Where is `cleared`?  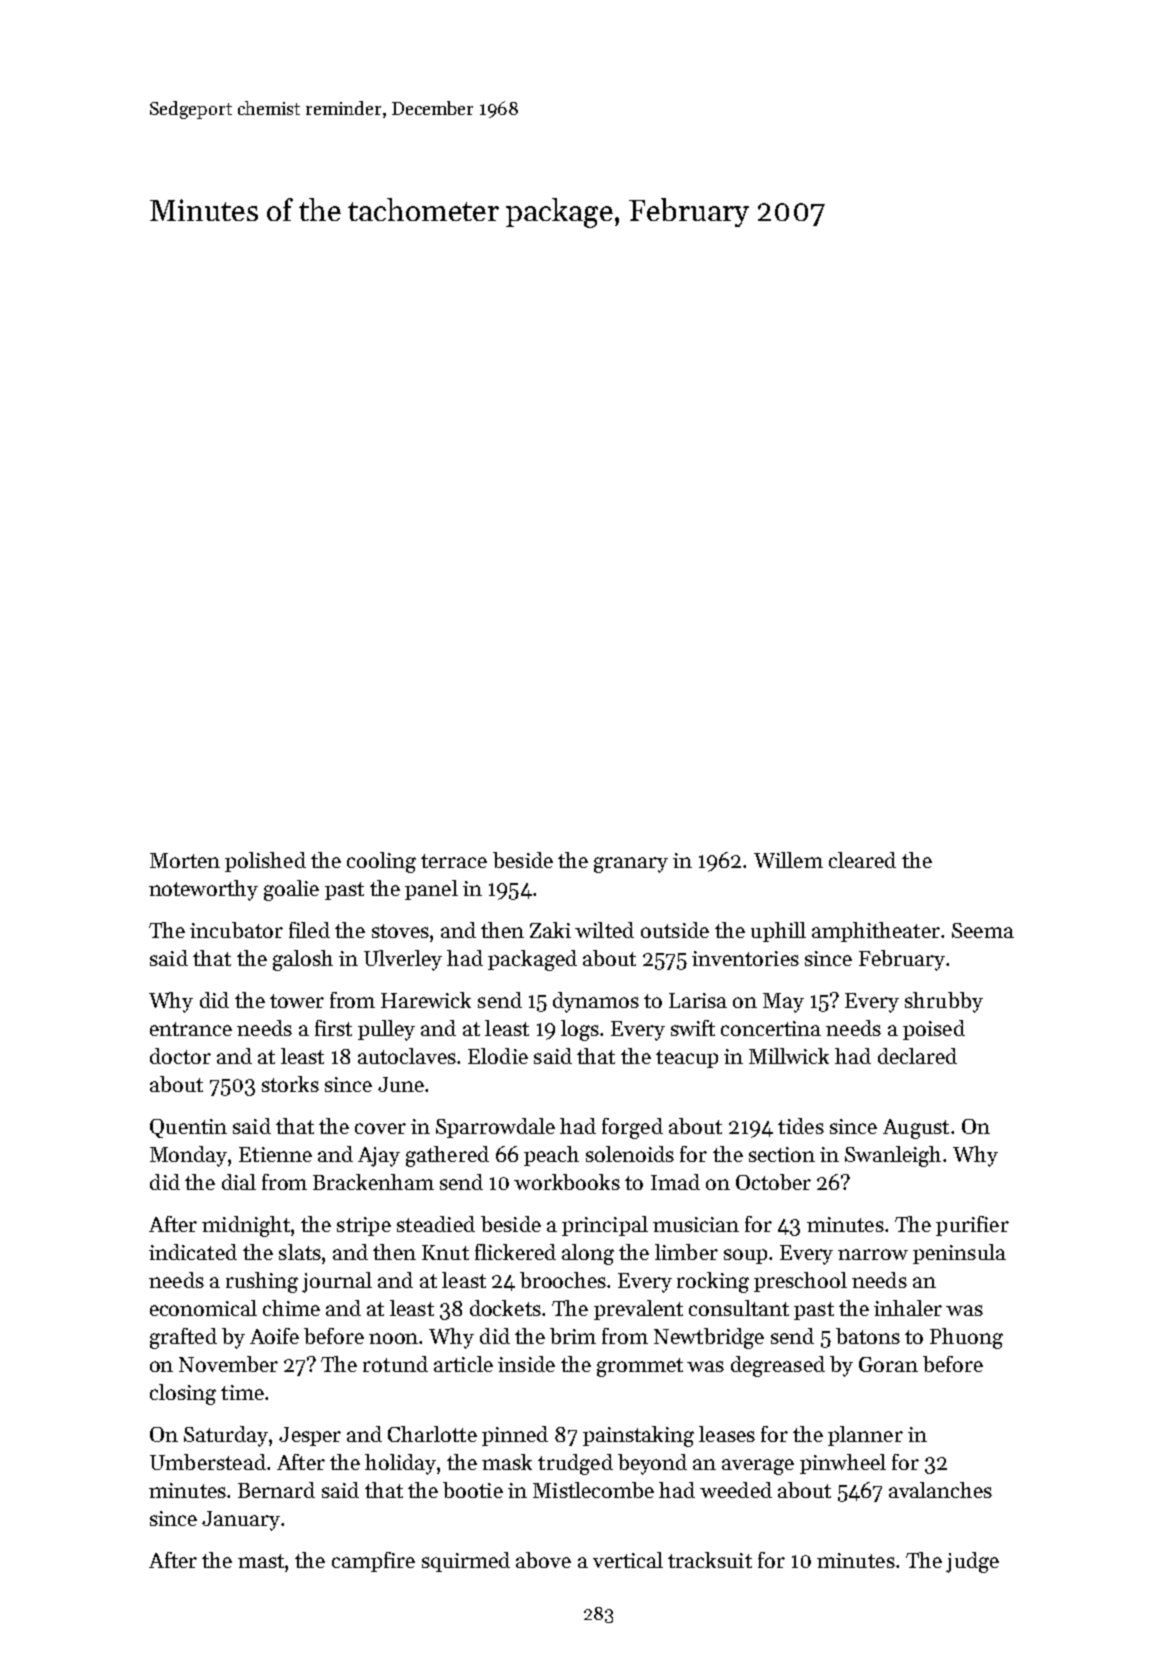
cleared is located at coordinates (862, 860).
